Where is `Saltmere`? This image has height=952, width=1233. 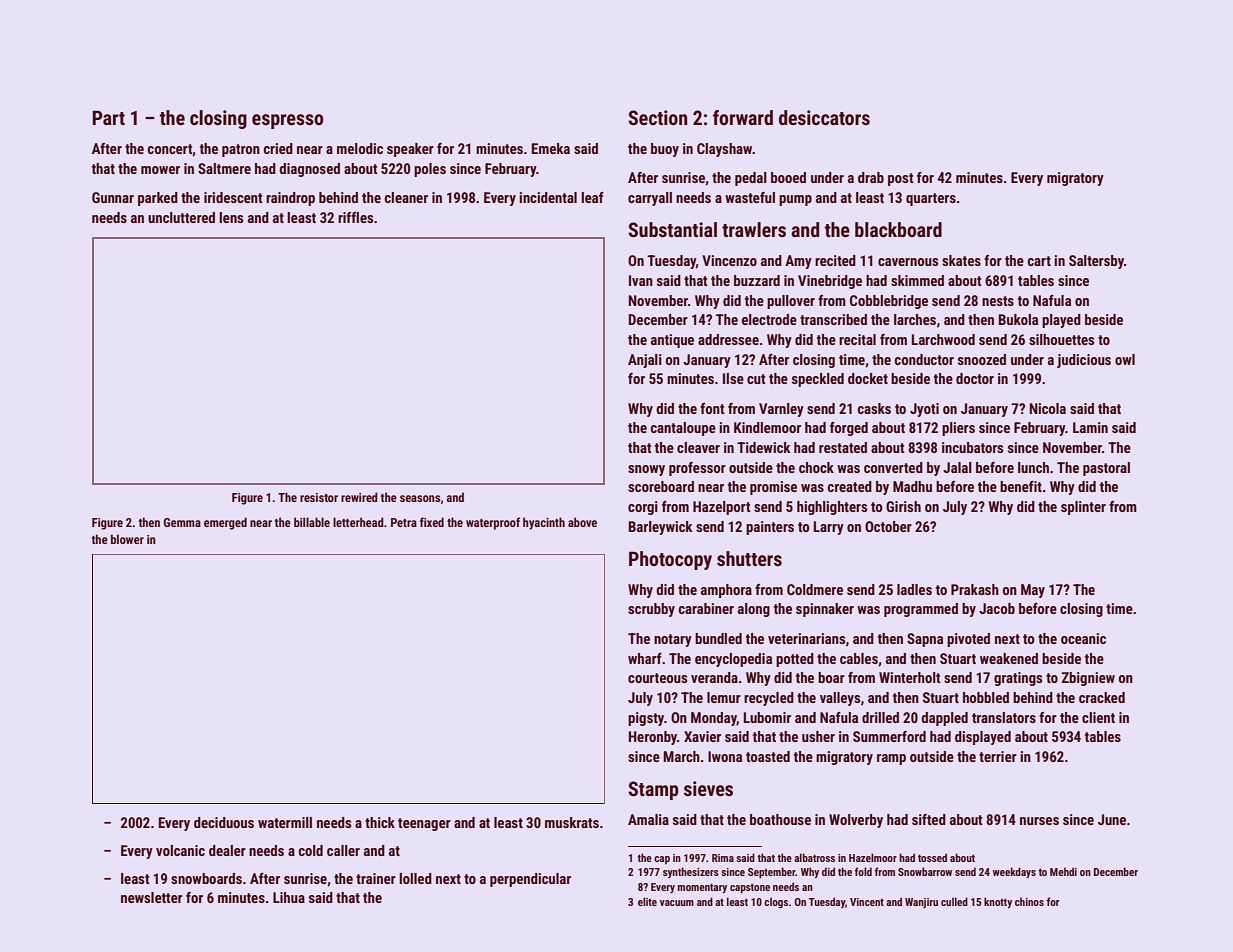 Saltmere is located at coordinates (224, 168).
